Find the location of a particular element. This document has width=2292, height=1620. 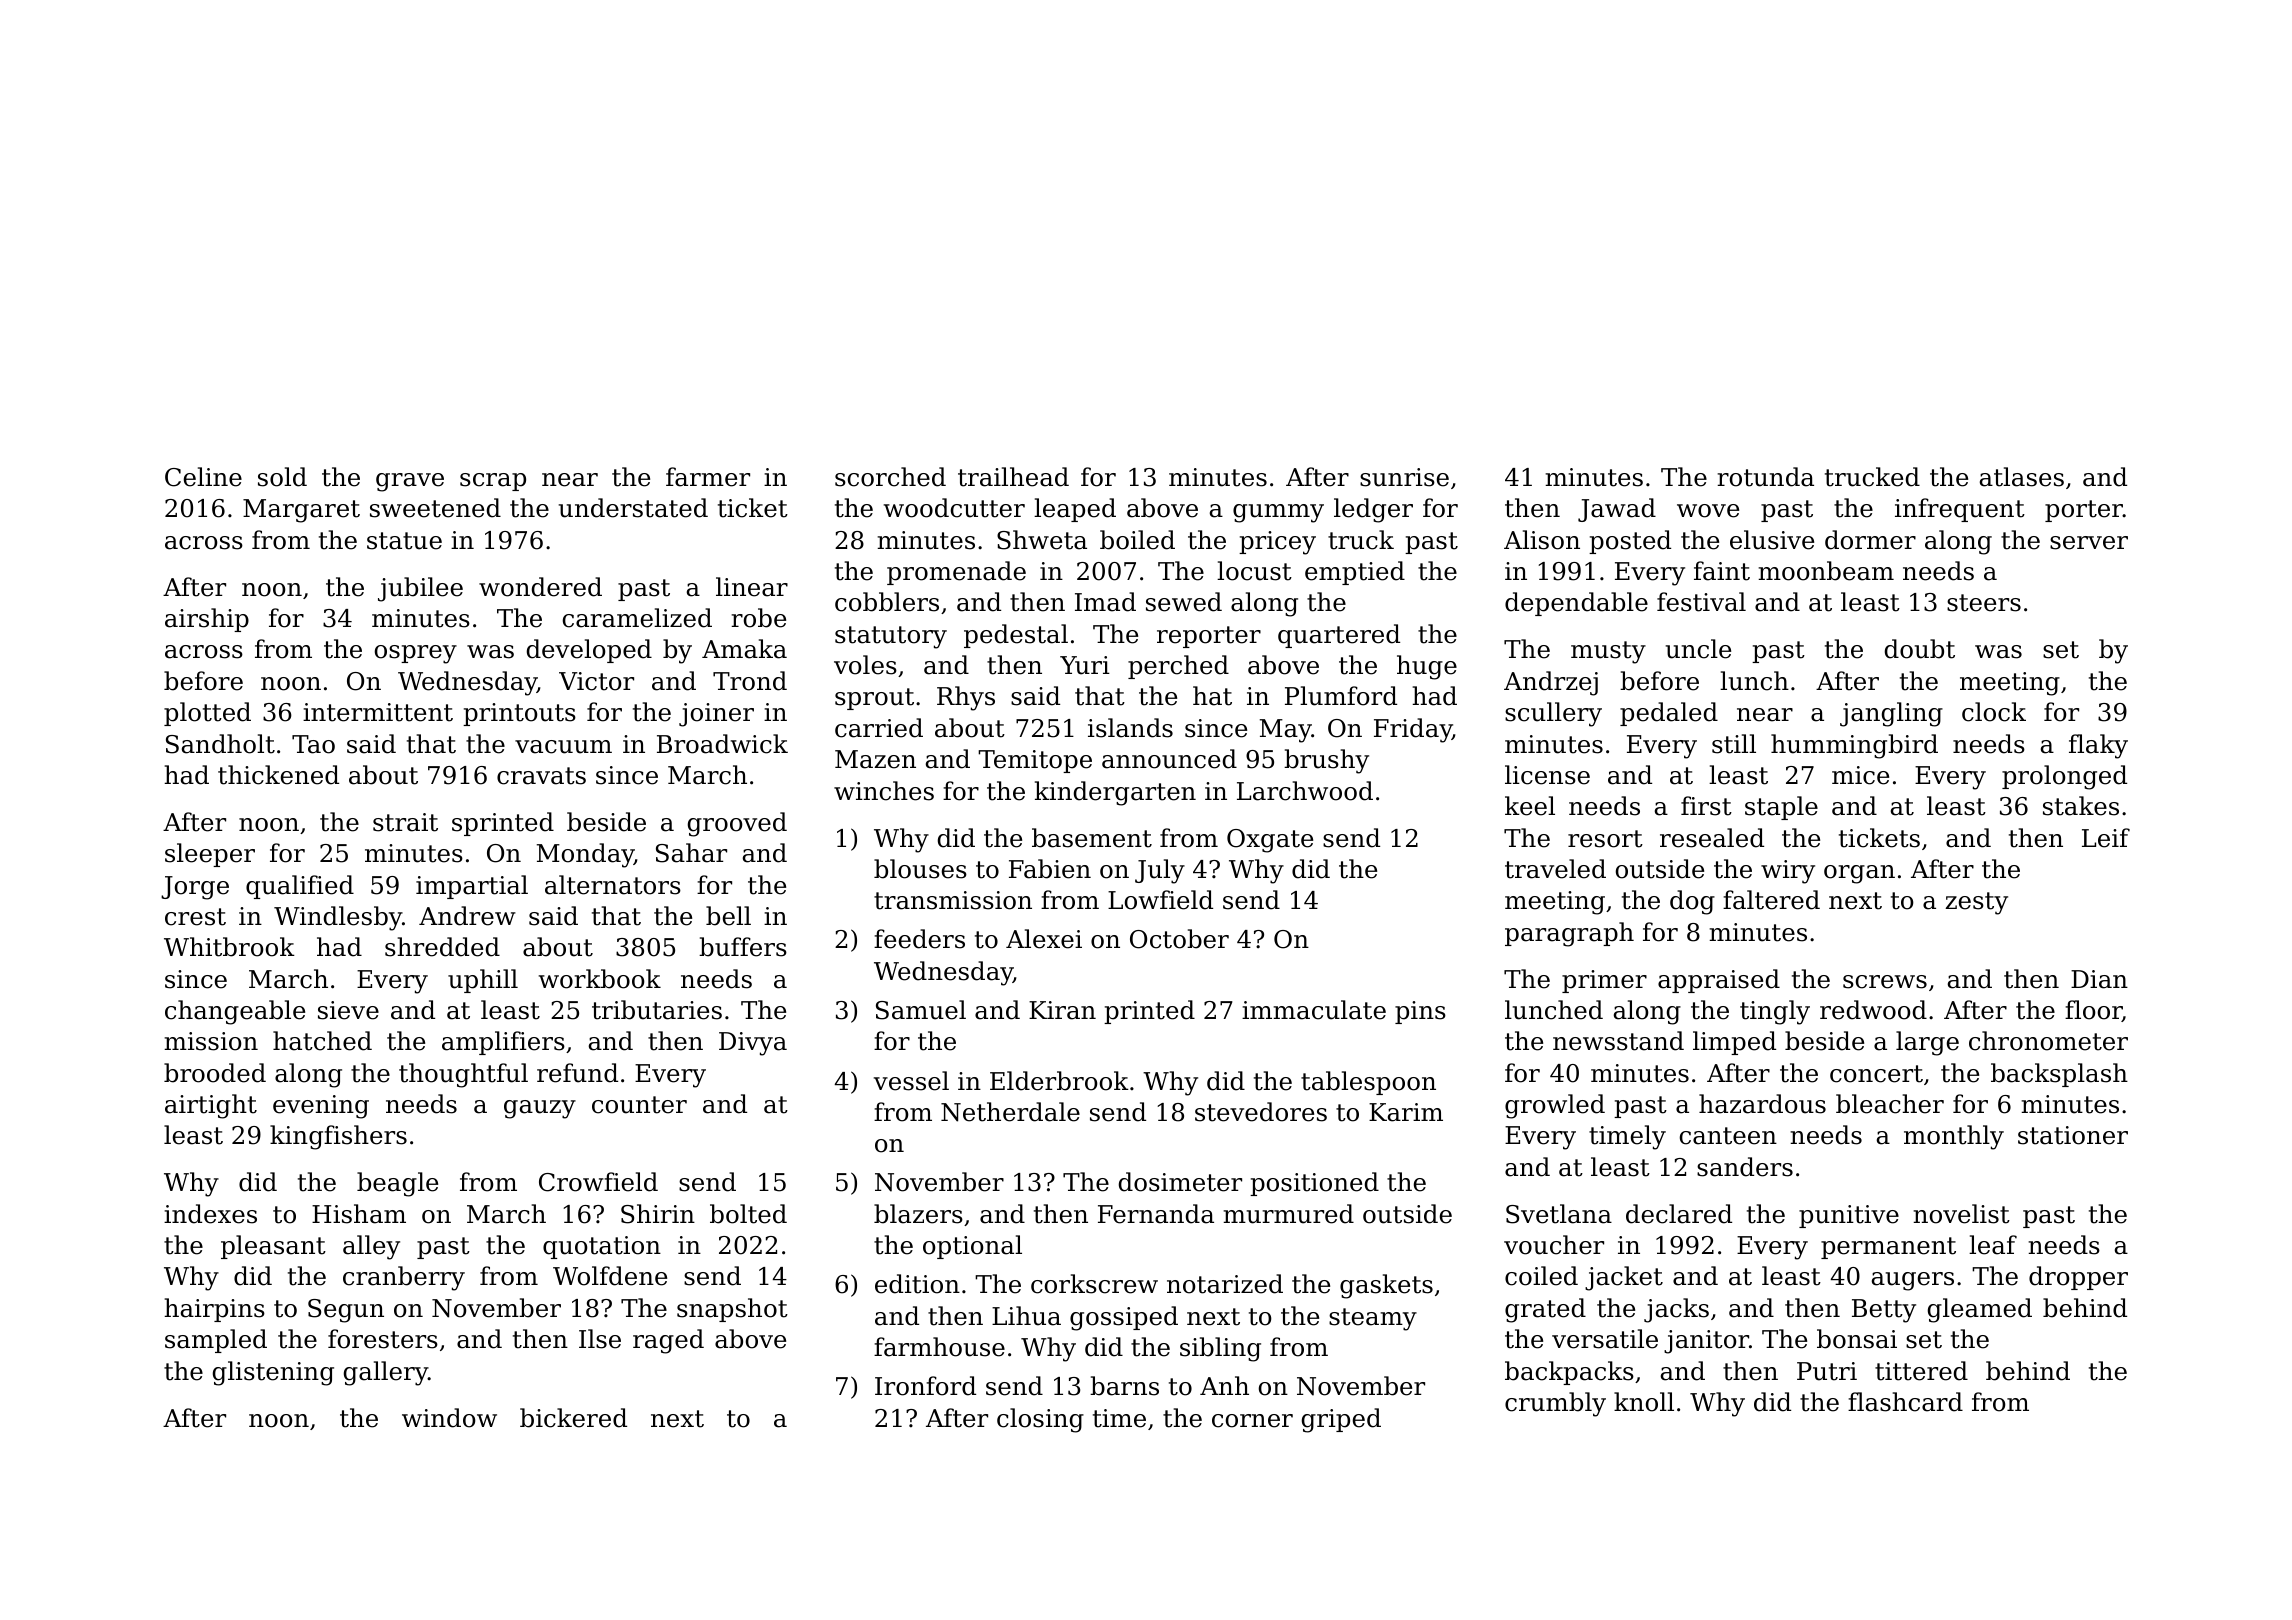

Imad is located at coordinates (1105, 602).
